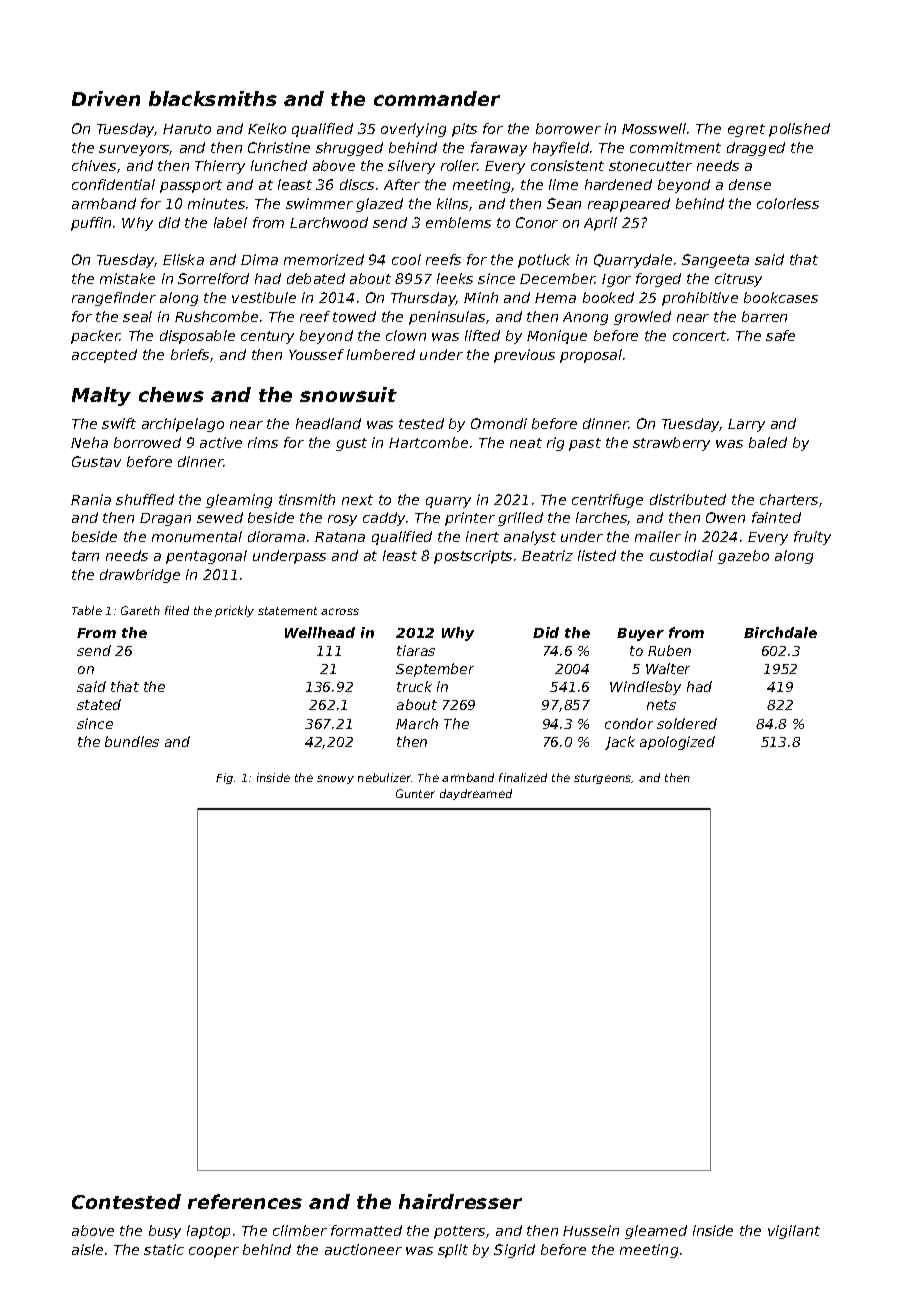 The height and width of the screenshot is (1316, 908). Describe the element at coordinates (459, 1232) in the screenshot. I see `potters` at that location.
